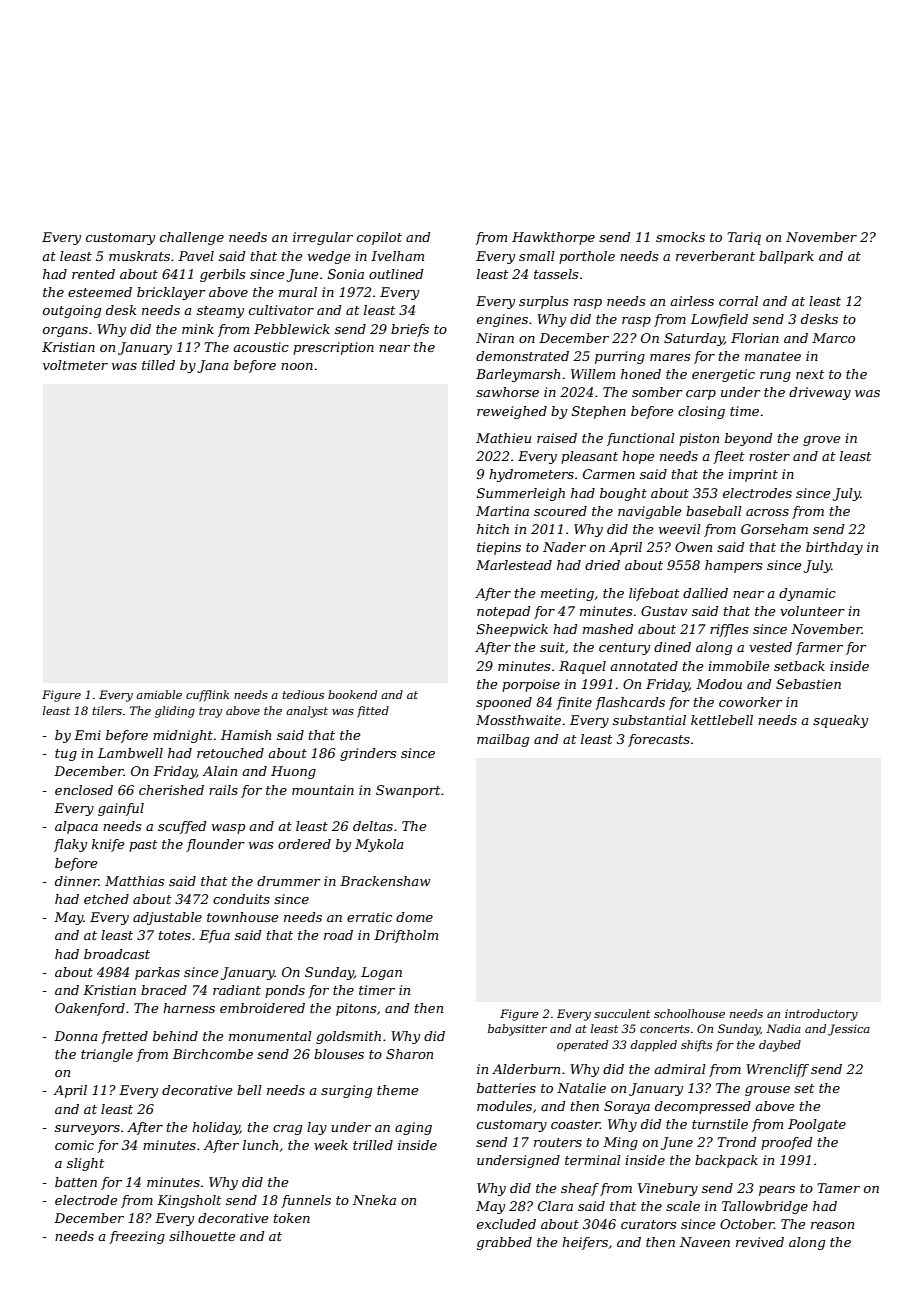 Image resolution: width=924 pixels, height=1308 pixels. What do you see at coordinates (504, 612) in the screenshot?
I see `notepad` at bounding box center [504, 612].
